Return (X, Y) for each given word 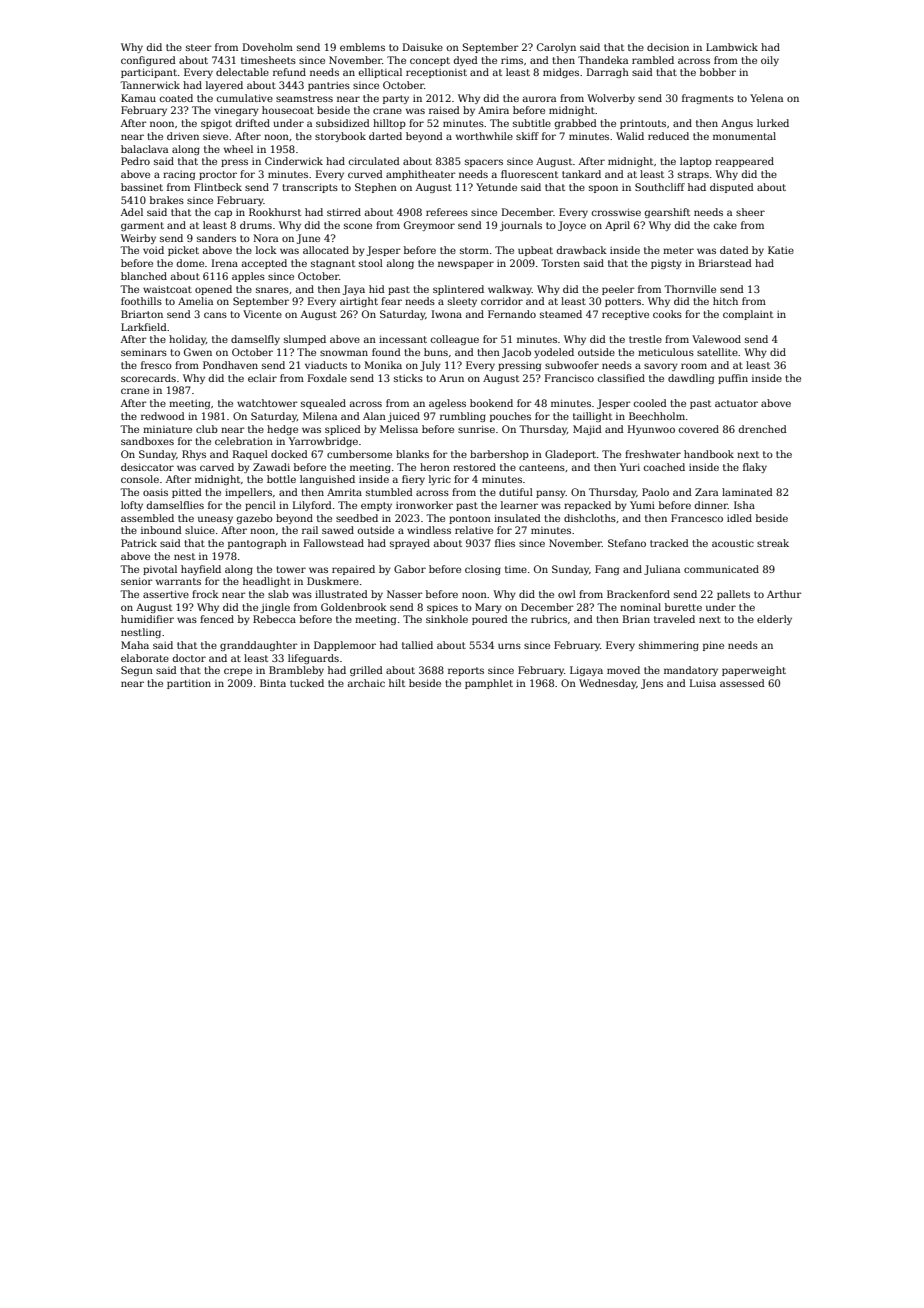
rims (512, 60)
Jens (652, 684)
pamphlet (489, 684)
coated (176, 98)
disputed (732, 188)
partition (189, 684)
